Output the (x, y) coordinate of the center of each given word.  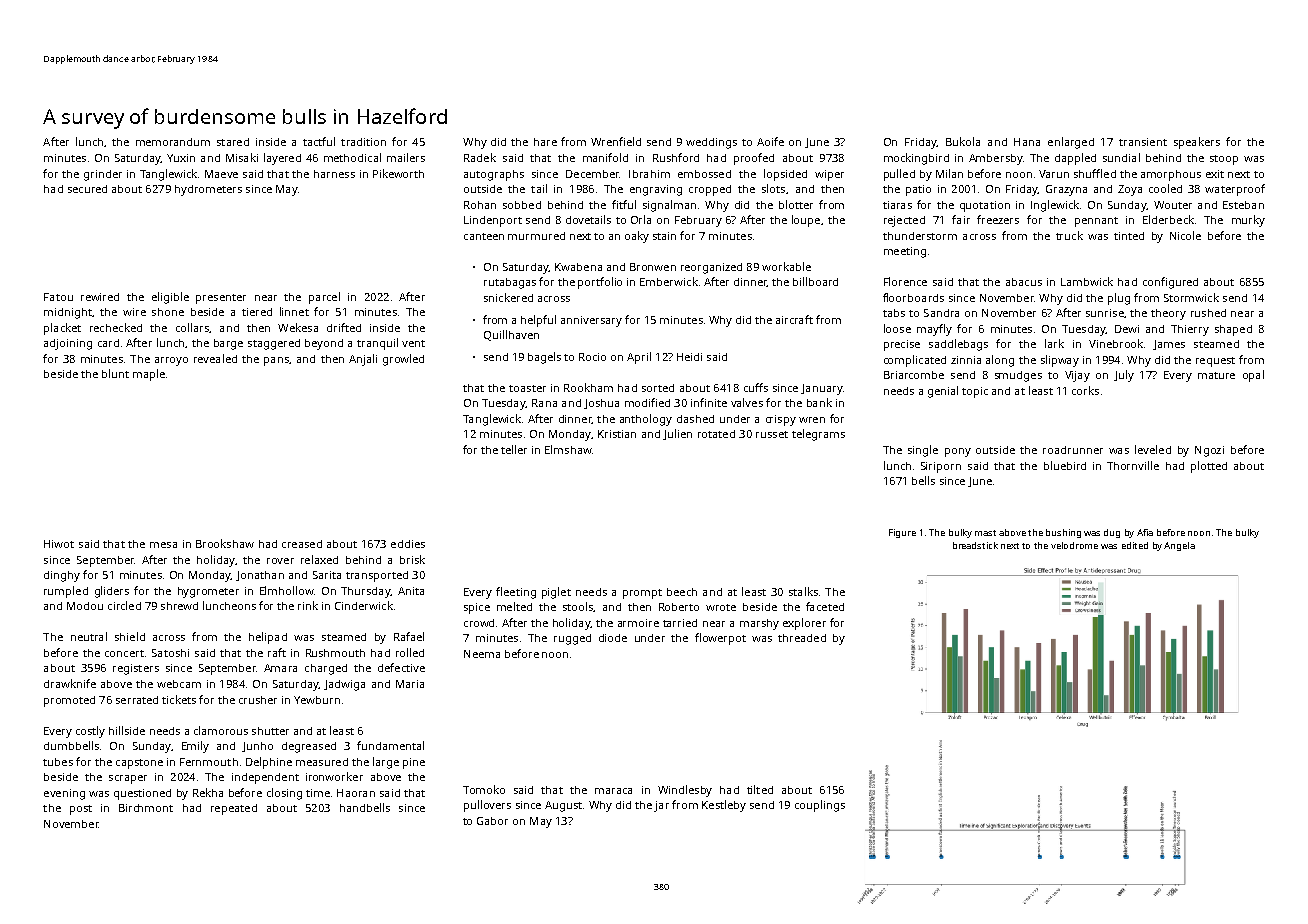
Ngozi (1209, 451)
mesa (163, 545)
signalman (669, 206)
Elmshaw (568, 449)
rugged (572, 639)
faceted (825, 606)
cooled (1165, 188)
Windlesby (685, 791)
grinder (103, 175)
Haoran (356, 793)
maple (149, 375)
